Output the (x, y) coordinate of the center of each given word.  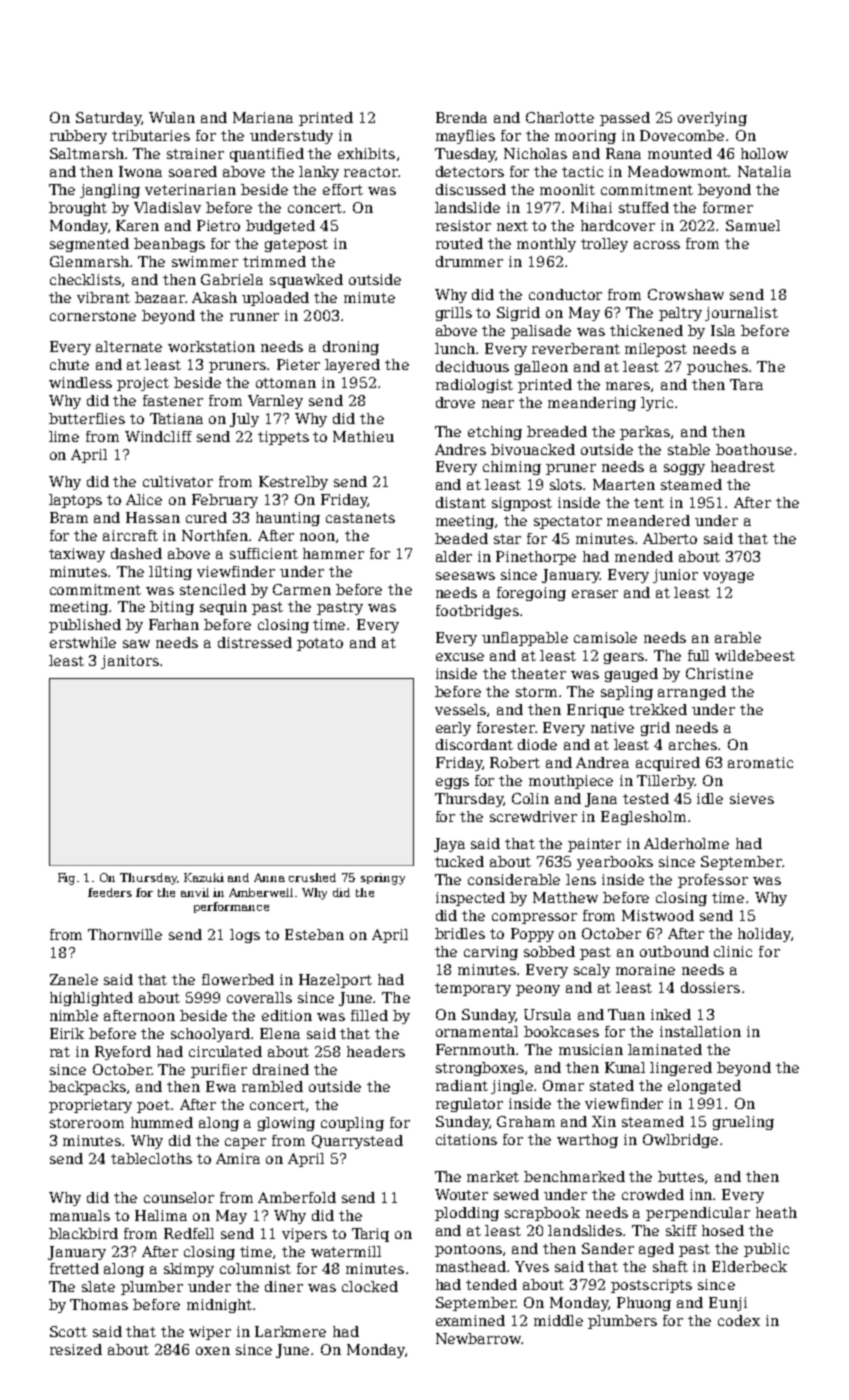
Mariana (263, 117)
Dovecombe (682, 135)
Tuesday (465, 155)
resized (76, 1349)
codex (739, 1320)
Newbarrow (479, 1338)
